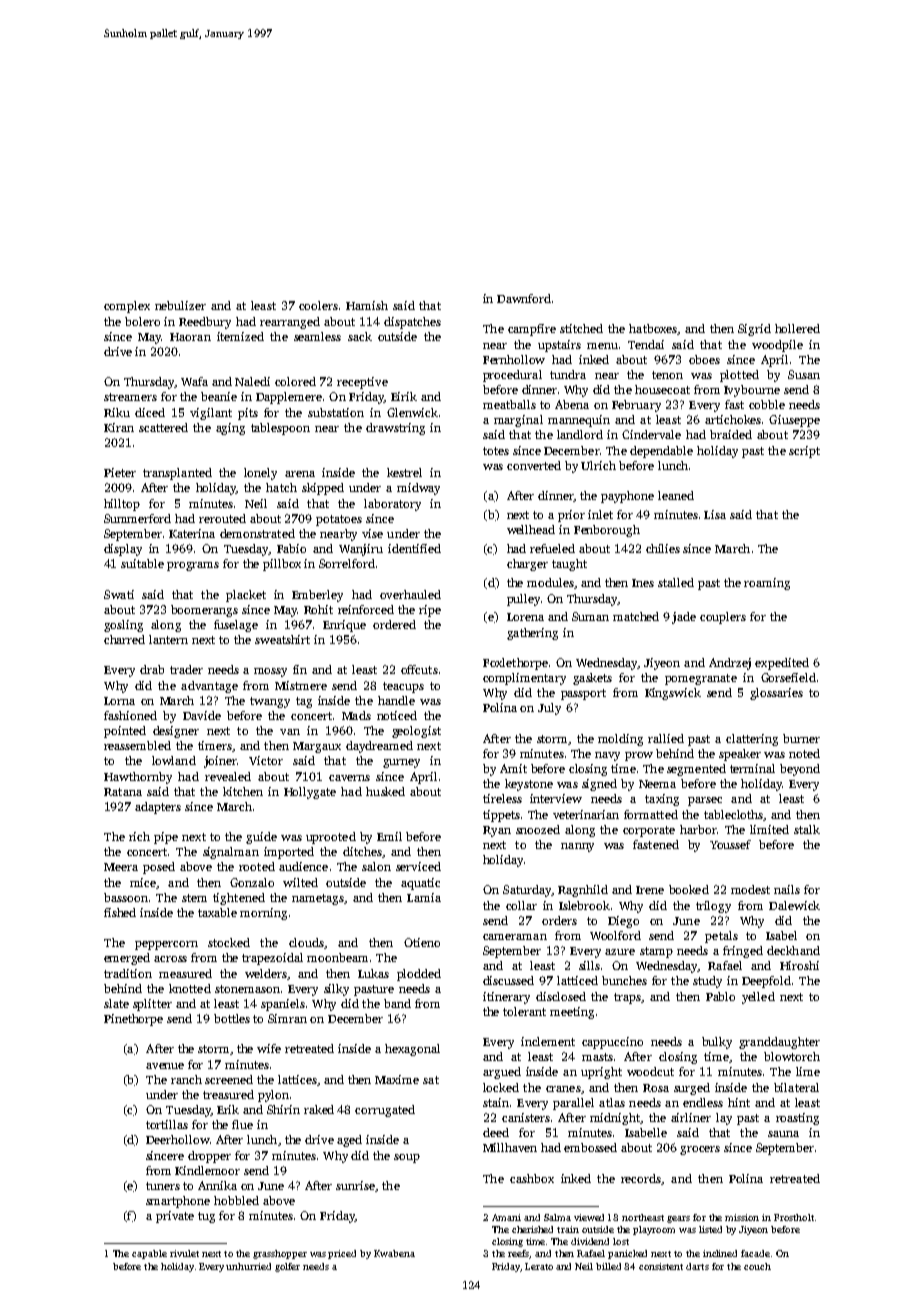 This page has height=1308, width=924. I want to click on chilies, so click(663, 548).
